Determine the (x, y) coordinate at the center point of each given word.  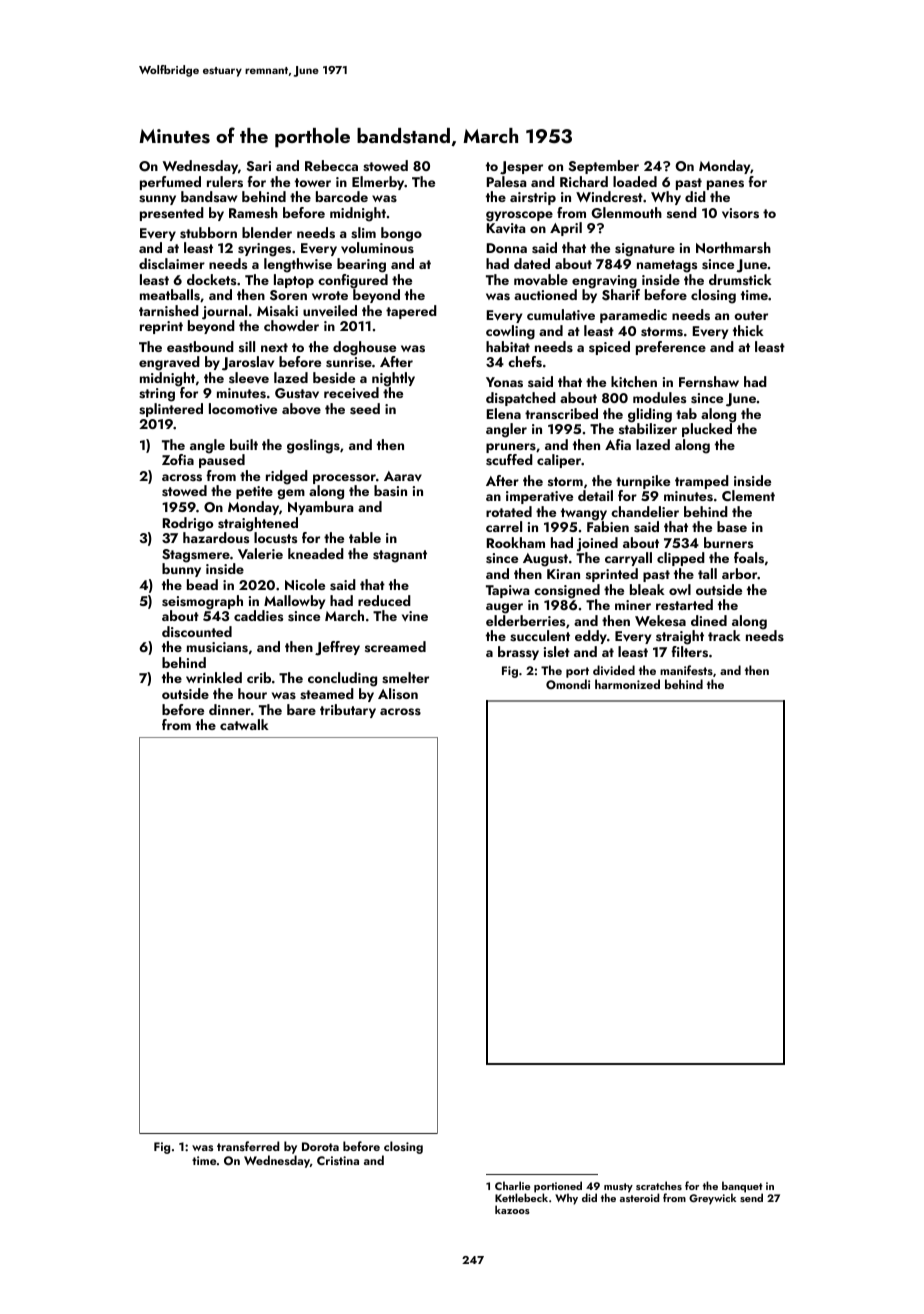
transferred (248, 1146)
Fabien (608, 526)
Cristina (338, 1160)
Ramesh (253, 213)
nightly (393, 379)
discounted (197, 632)
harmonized (627, 684)
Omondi (568, 684)
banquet (742, 1187)
